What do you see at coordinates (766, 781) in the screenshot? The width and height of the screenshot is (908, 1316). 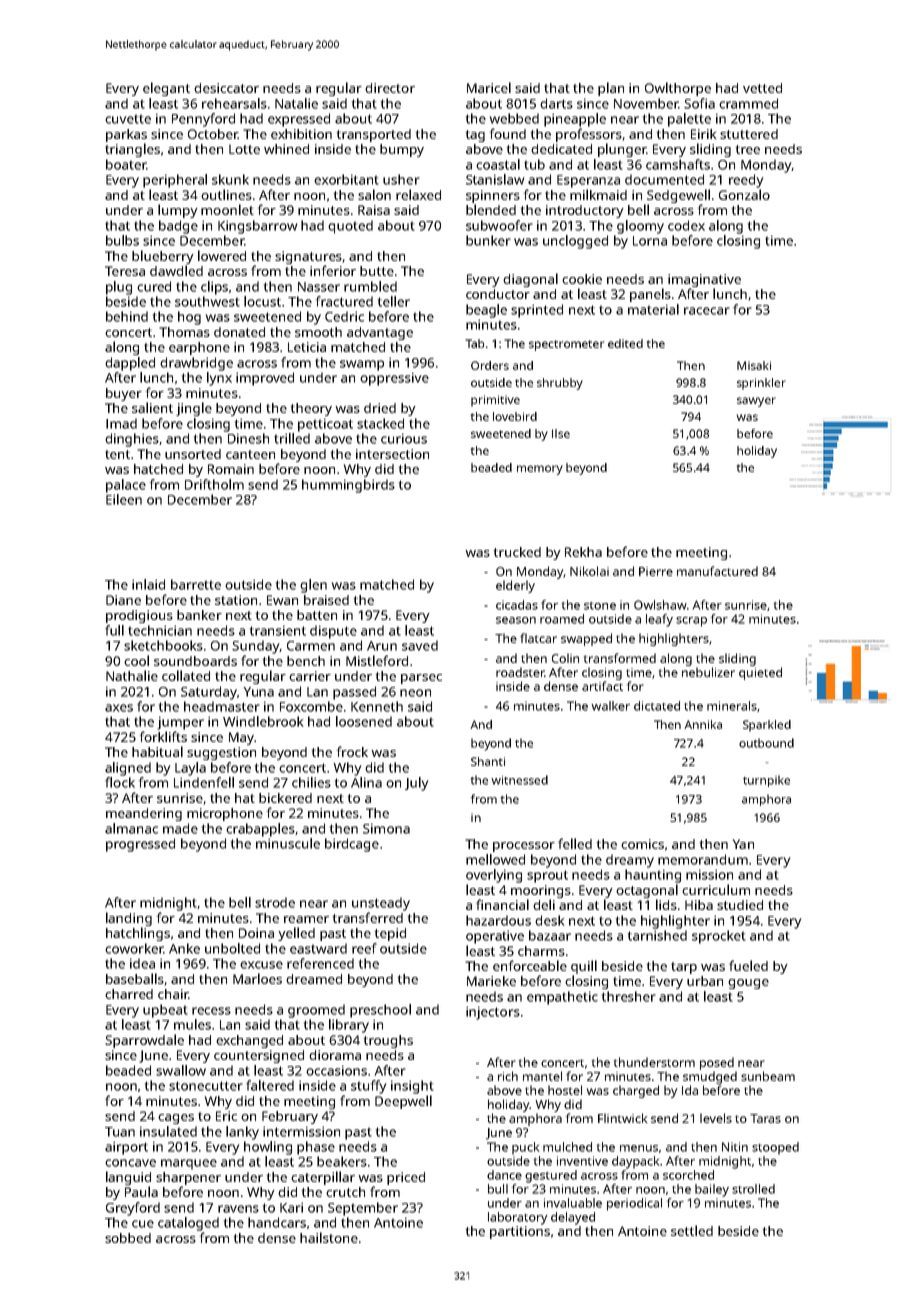 I see `turnpike` at bounding box center [766, 781].
